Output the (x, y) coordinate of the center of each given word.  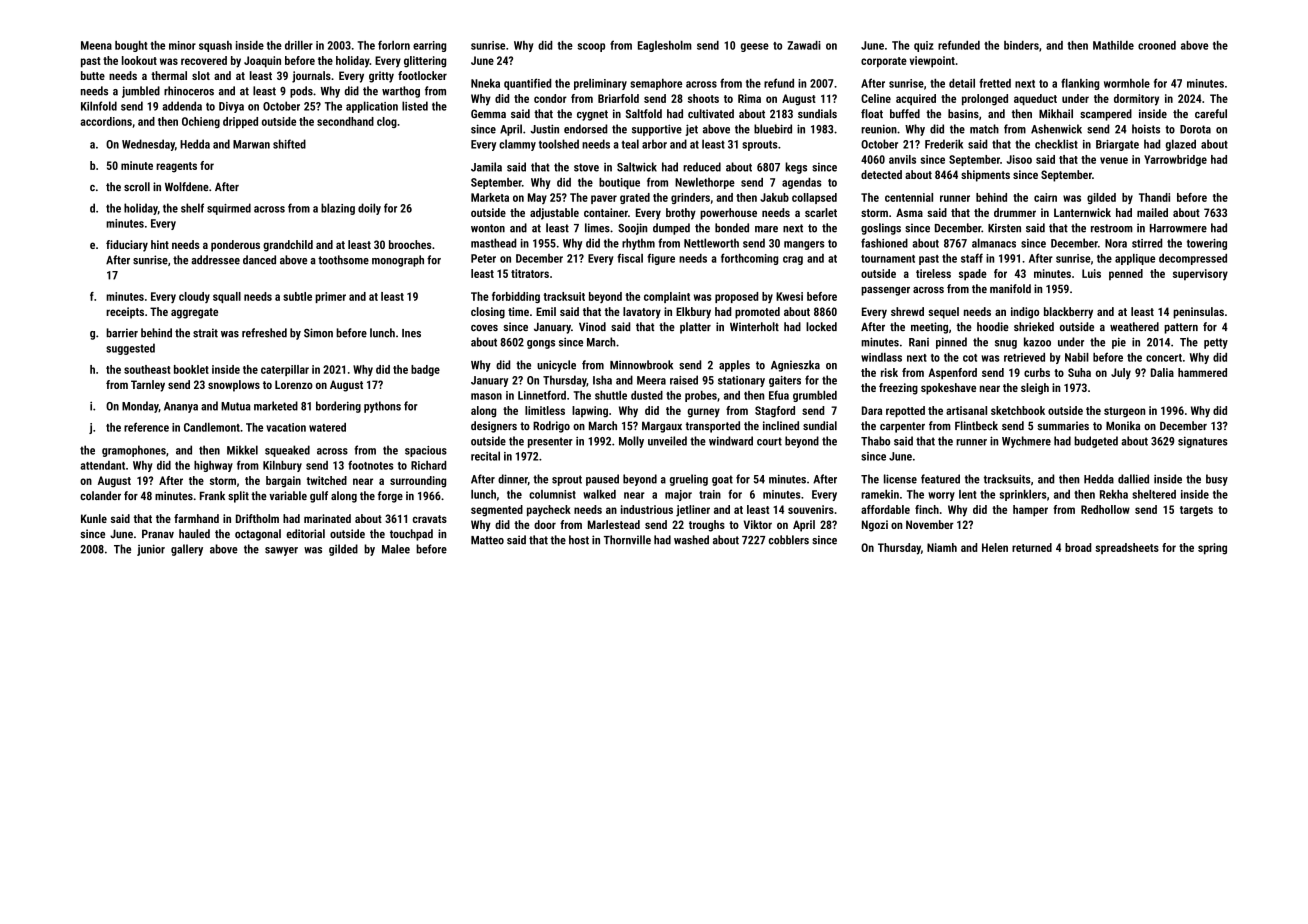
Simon (318, 333)
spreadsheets (1127, 548)
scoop (591, 47)
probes (701, 396)
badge (425, 370)
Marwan (251, 144)
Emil (546, 311)
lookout (139, 60)
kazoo (1037, 342)
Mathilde (1113, 45)
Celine (876, 98)
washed (691, 540)
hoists (1146, 129)
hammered (1202, 372)
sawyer (281, 551)
